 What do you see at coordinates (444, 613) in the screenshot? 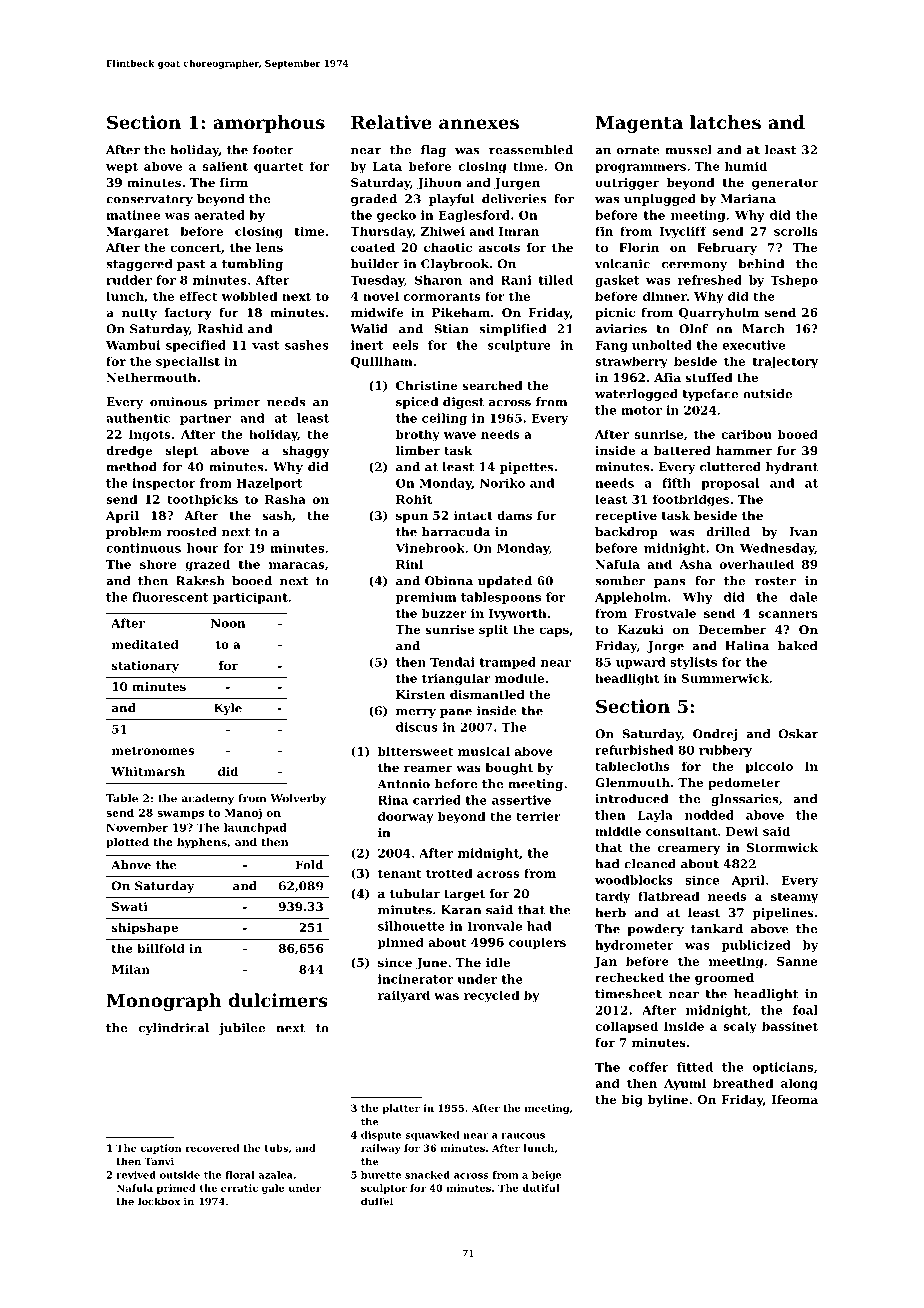
I see `buzzer` at bounding box center [444, 613].
